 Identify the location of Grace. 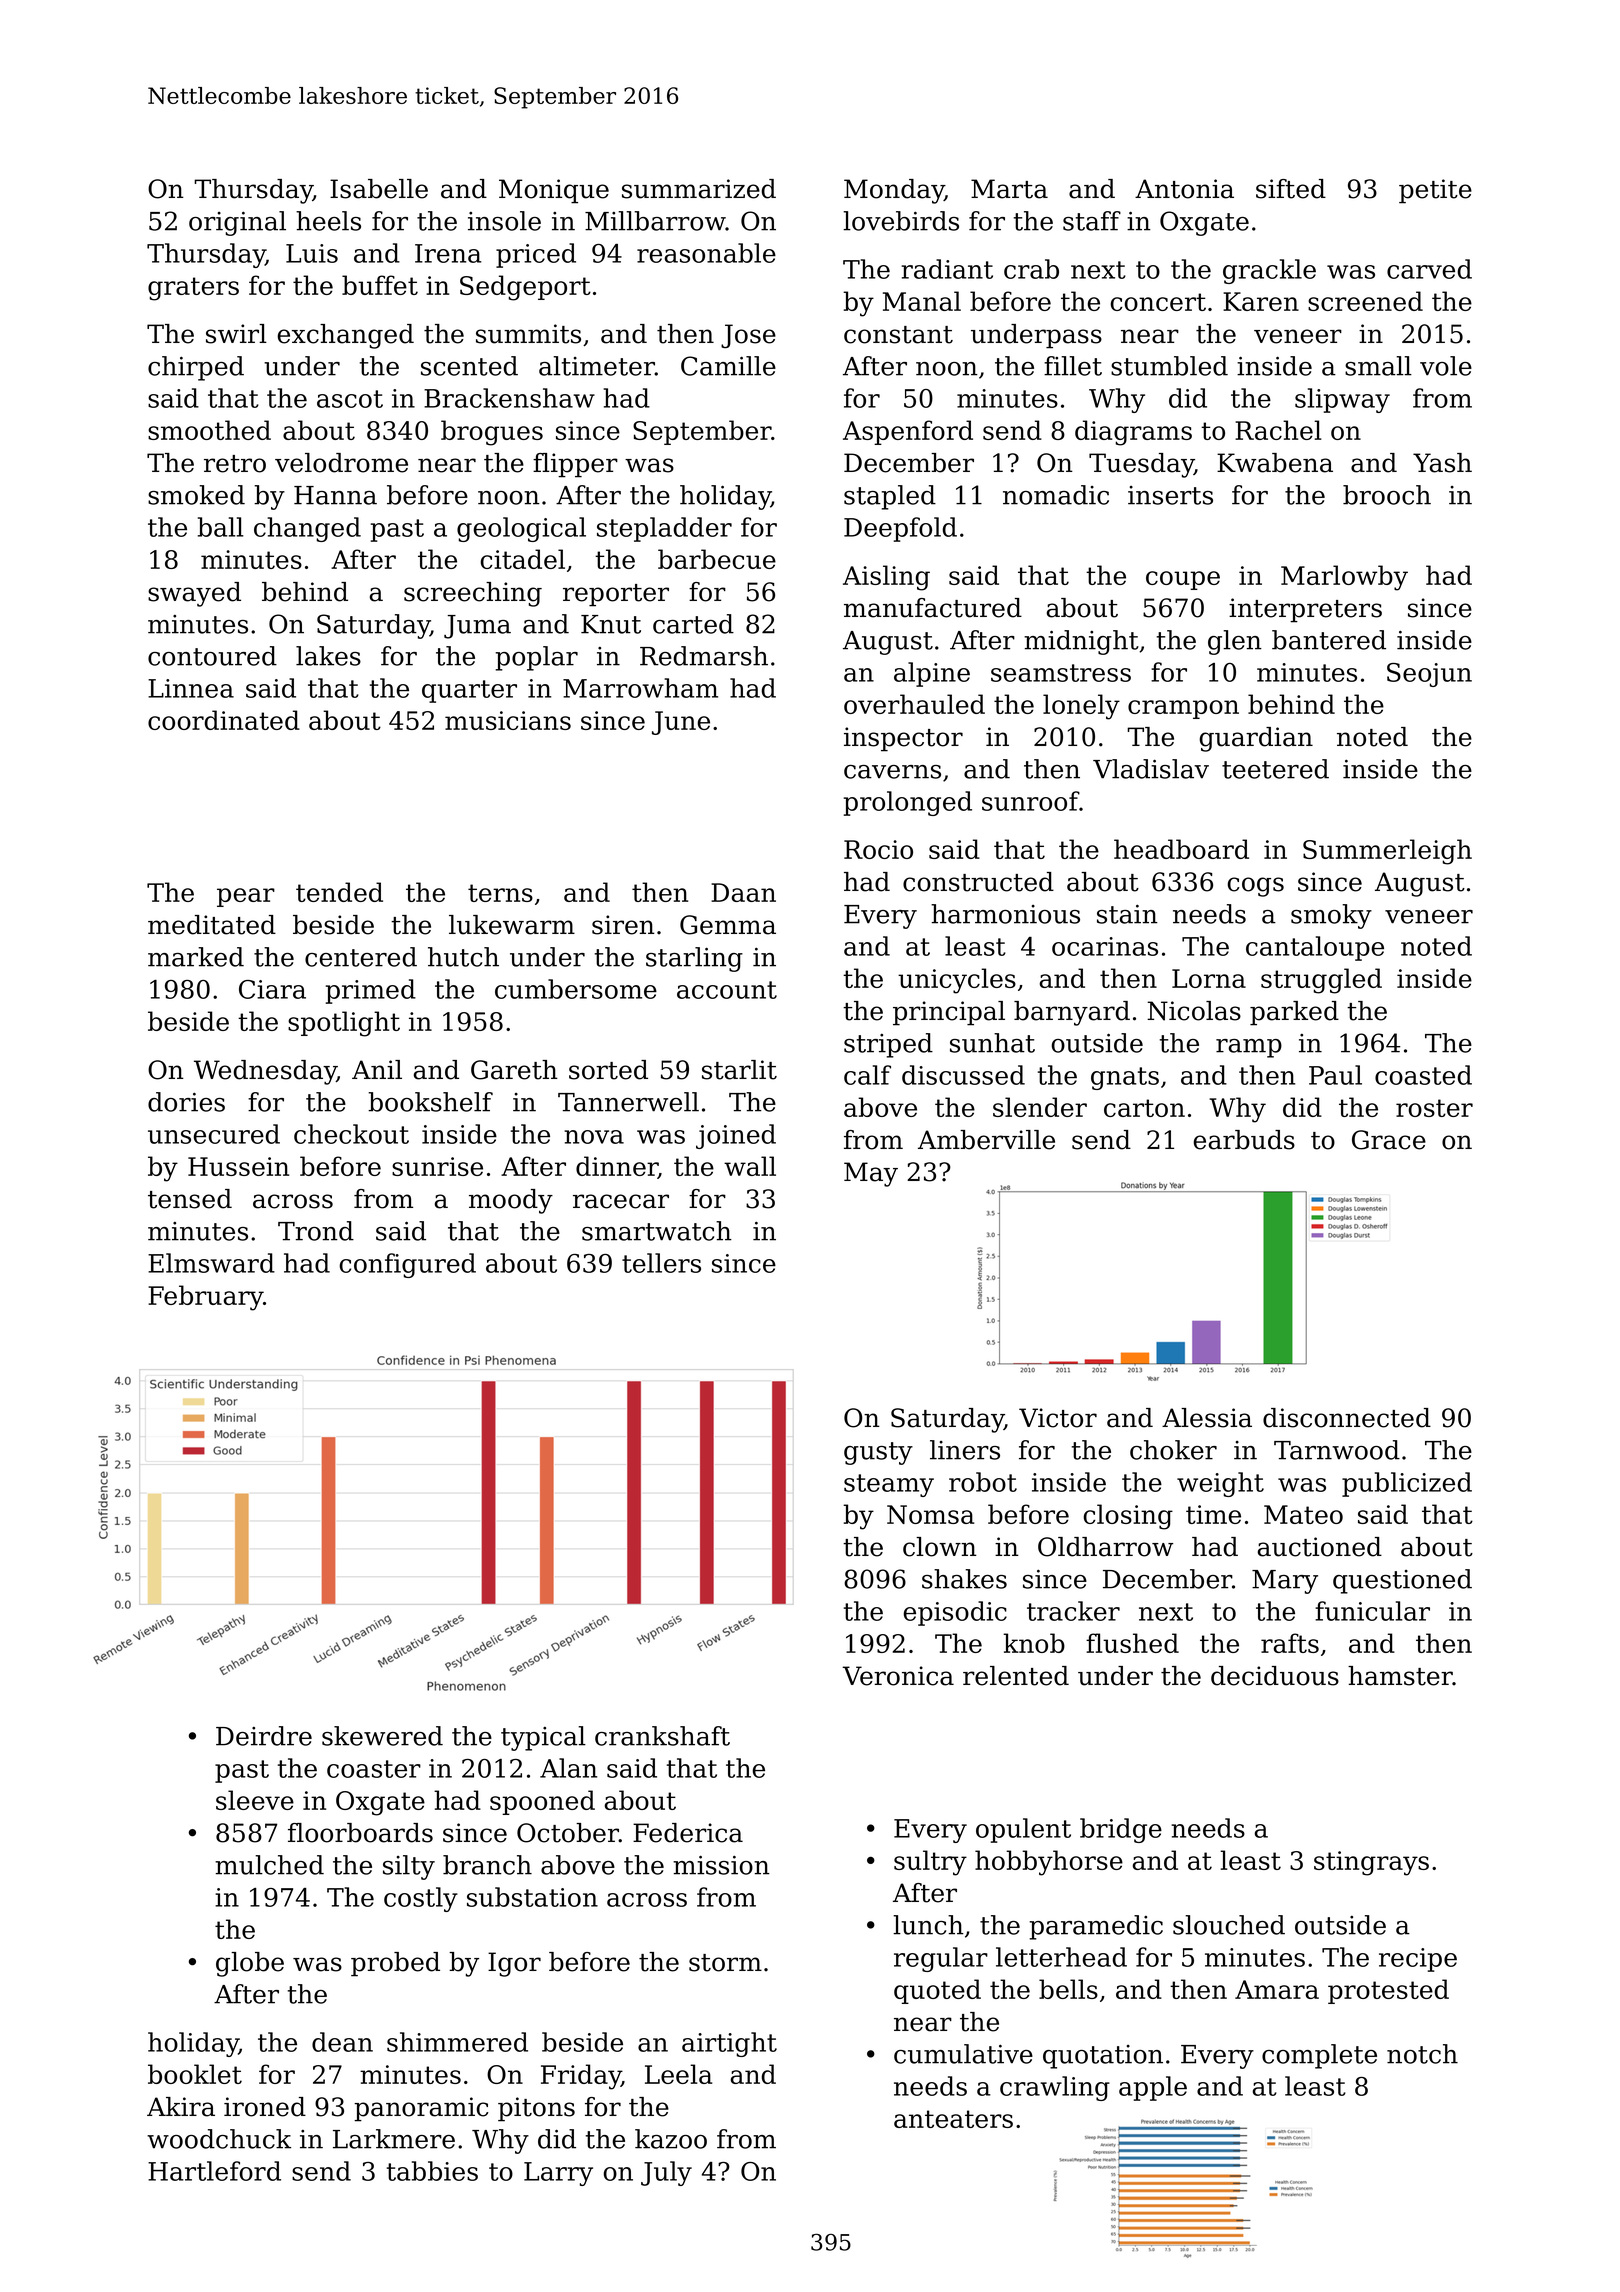
(1389, 1140).
